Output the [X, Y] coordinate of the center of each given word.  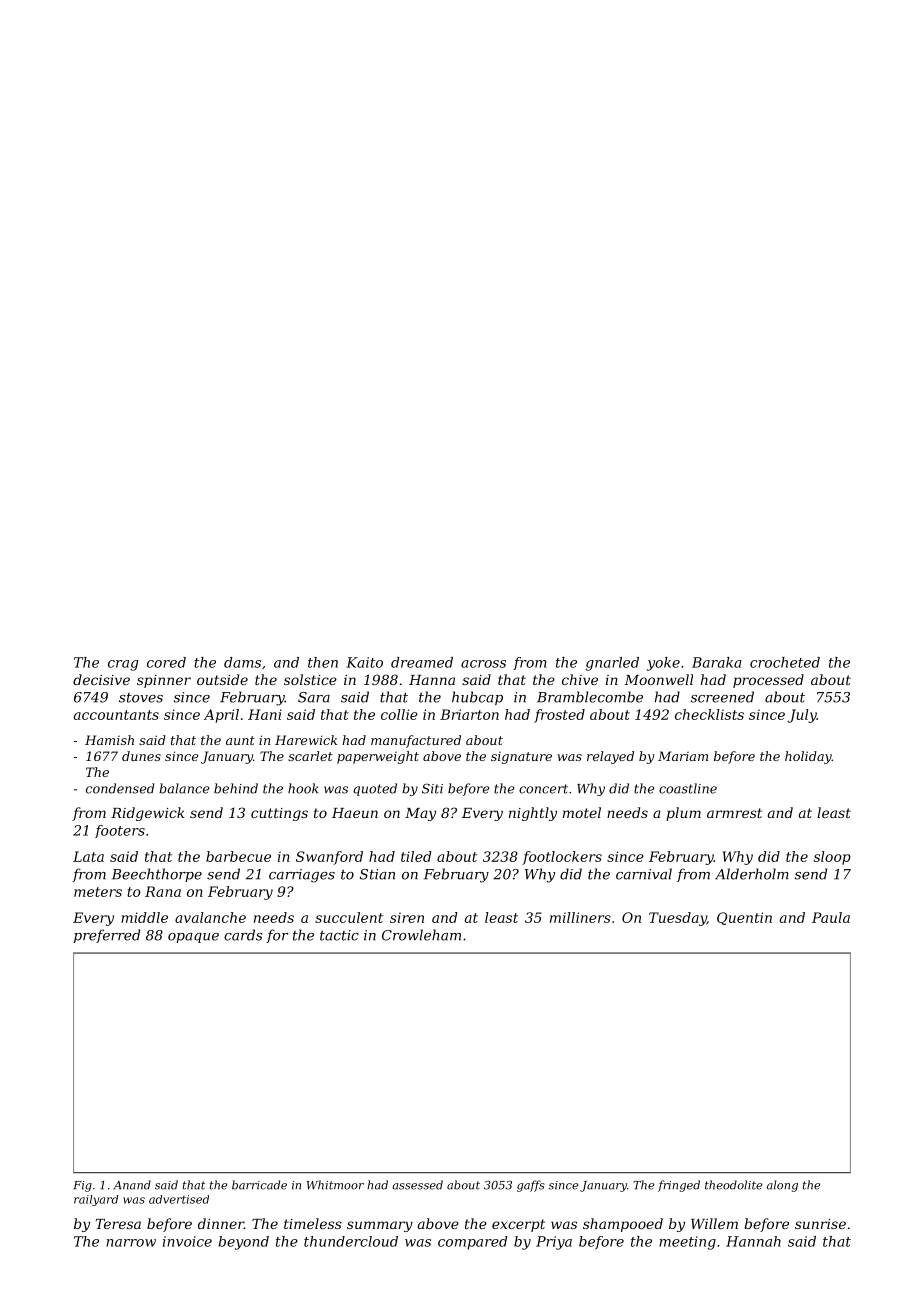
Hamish [109, 740]
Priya [554, 1243]
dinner [221, 1223]
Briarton [469, 714]
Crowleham [421, 935]
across [483, 664]
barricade [259, 1185]
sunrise [820, 1224]
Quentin [744, 918]
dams [242, 662]
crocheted [785, 662]
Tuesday [678, 919]
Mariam [683, 756]
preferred [107, 936]
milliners [580, 917]
